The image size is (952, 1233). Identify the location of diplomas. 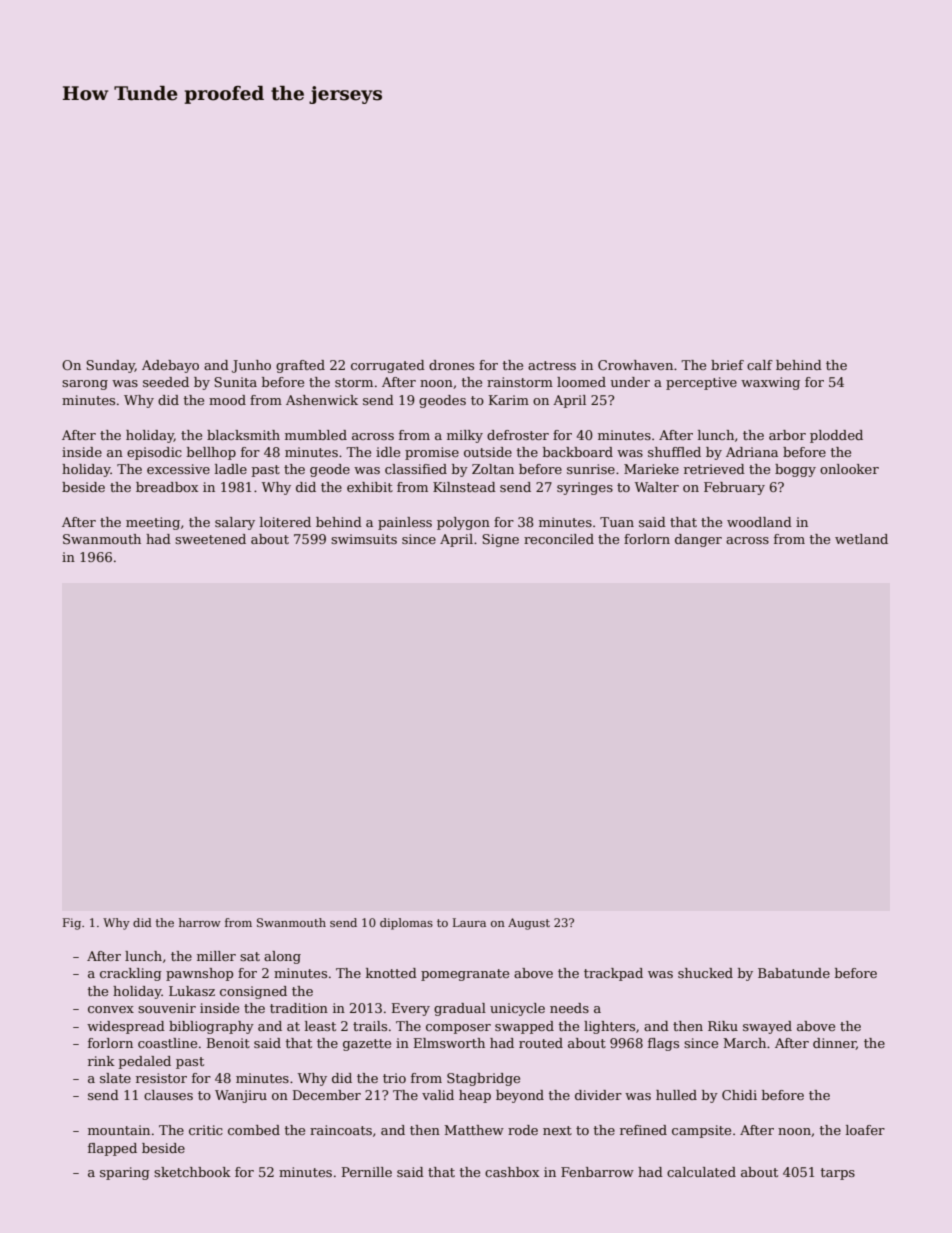
(406, 924).
